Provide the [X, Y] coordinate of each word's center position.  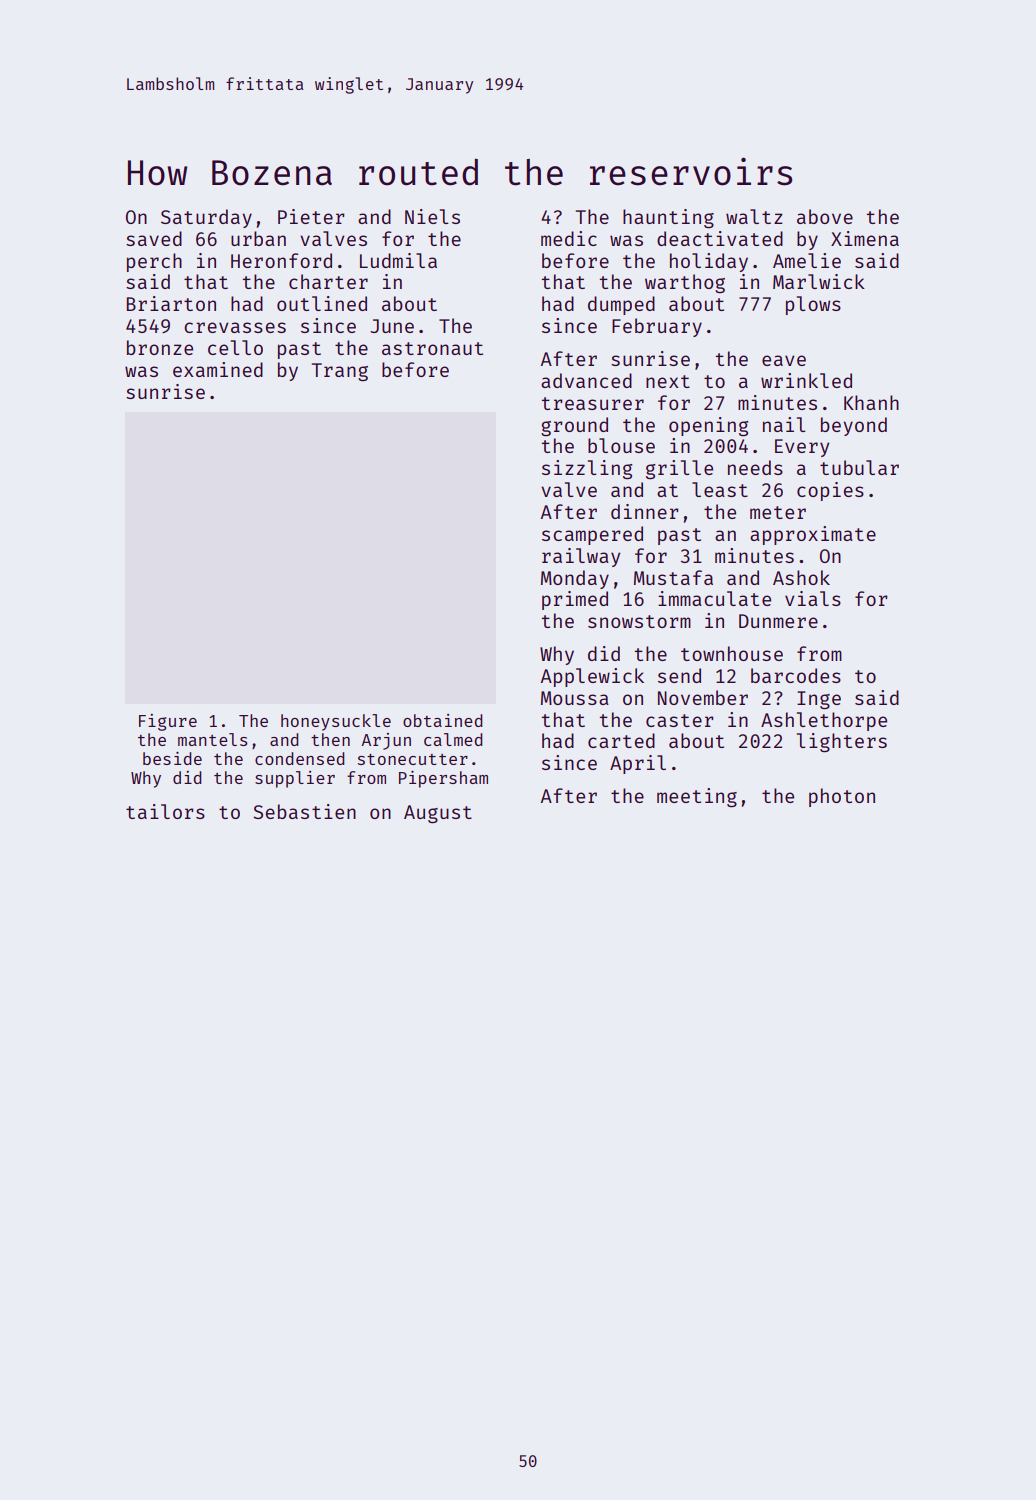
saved [154, 238]
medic [569, 238]
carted [621, 740]
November [703, 697]
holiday [709, 262]
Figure [168, 722]
